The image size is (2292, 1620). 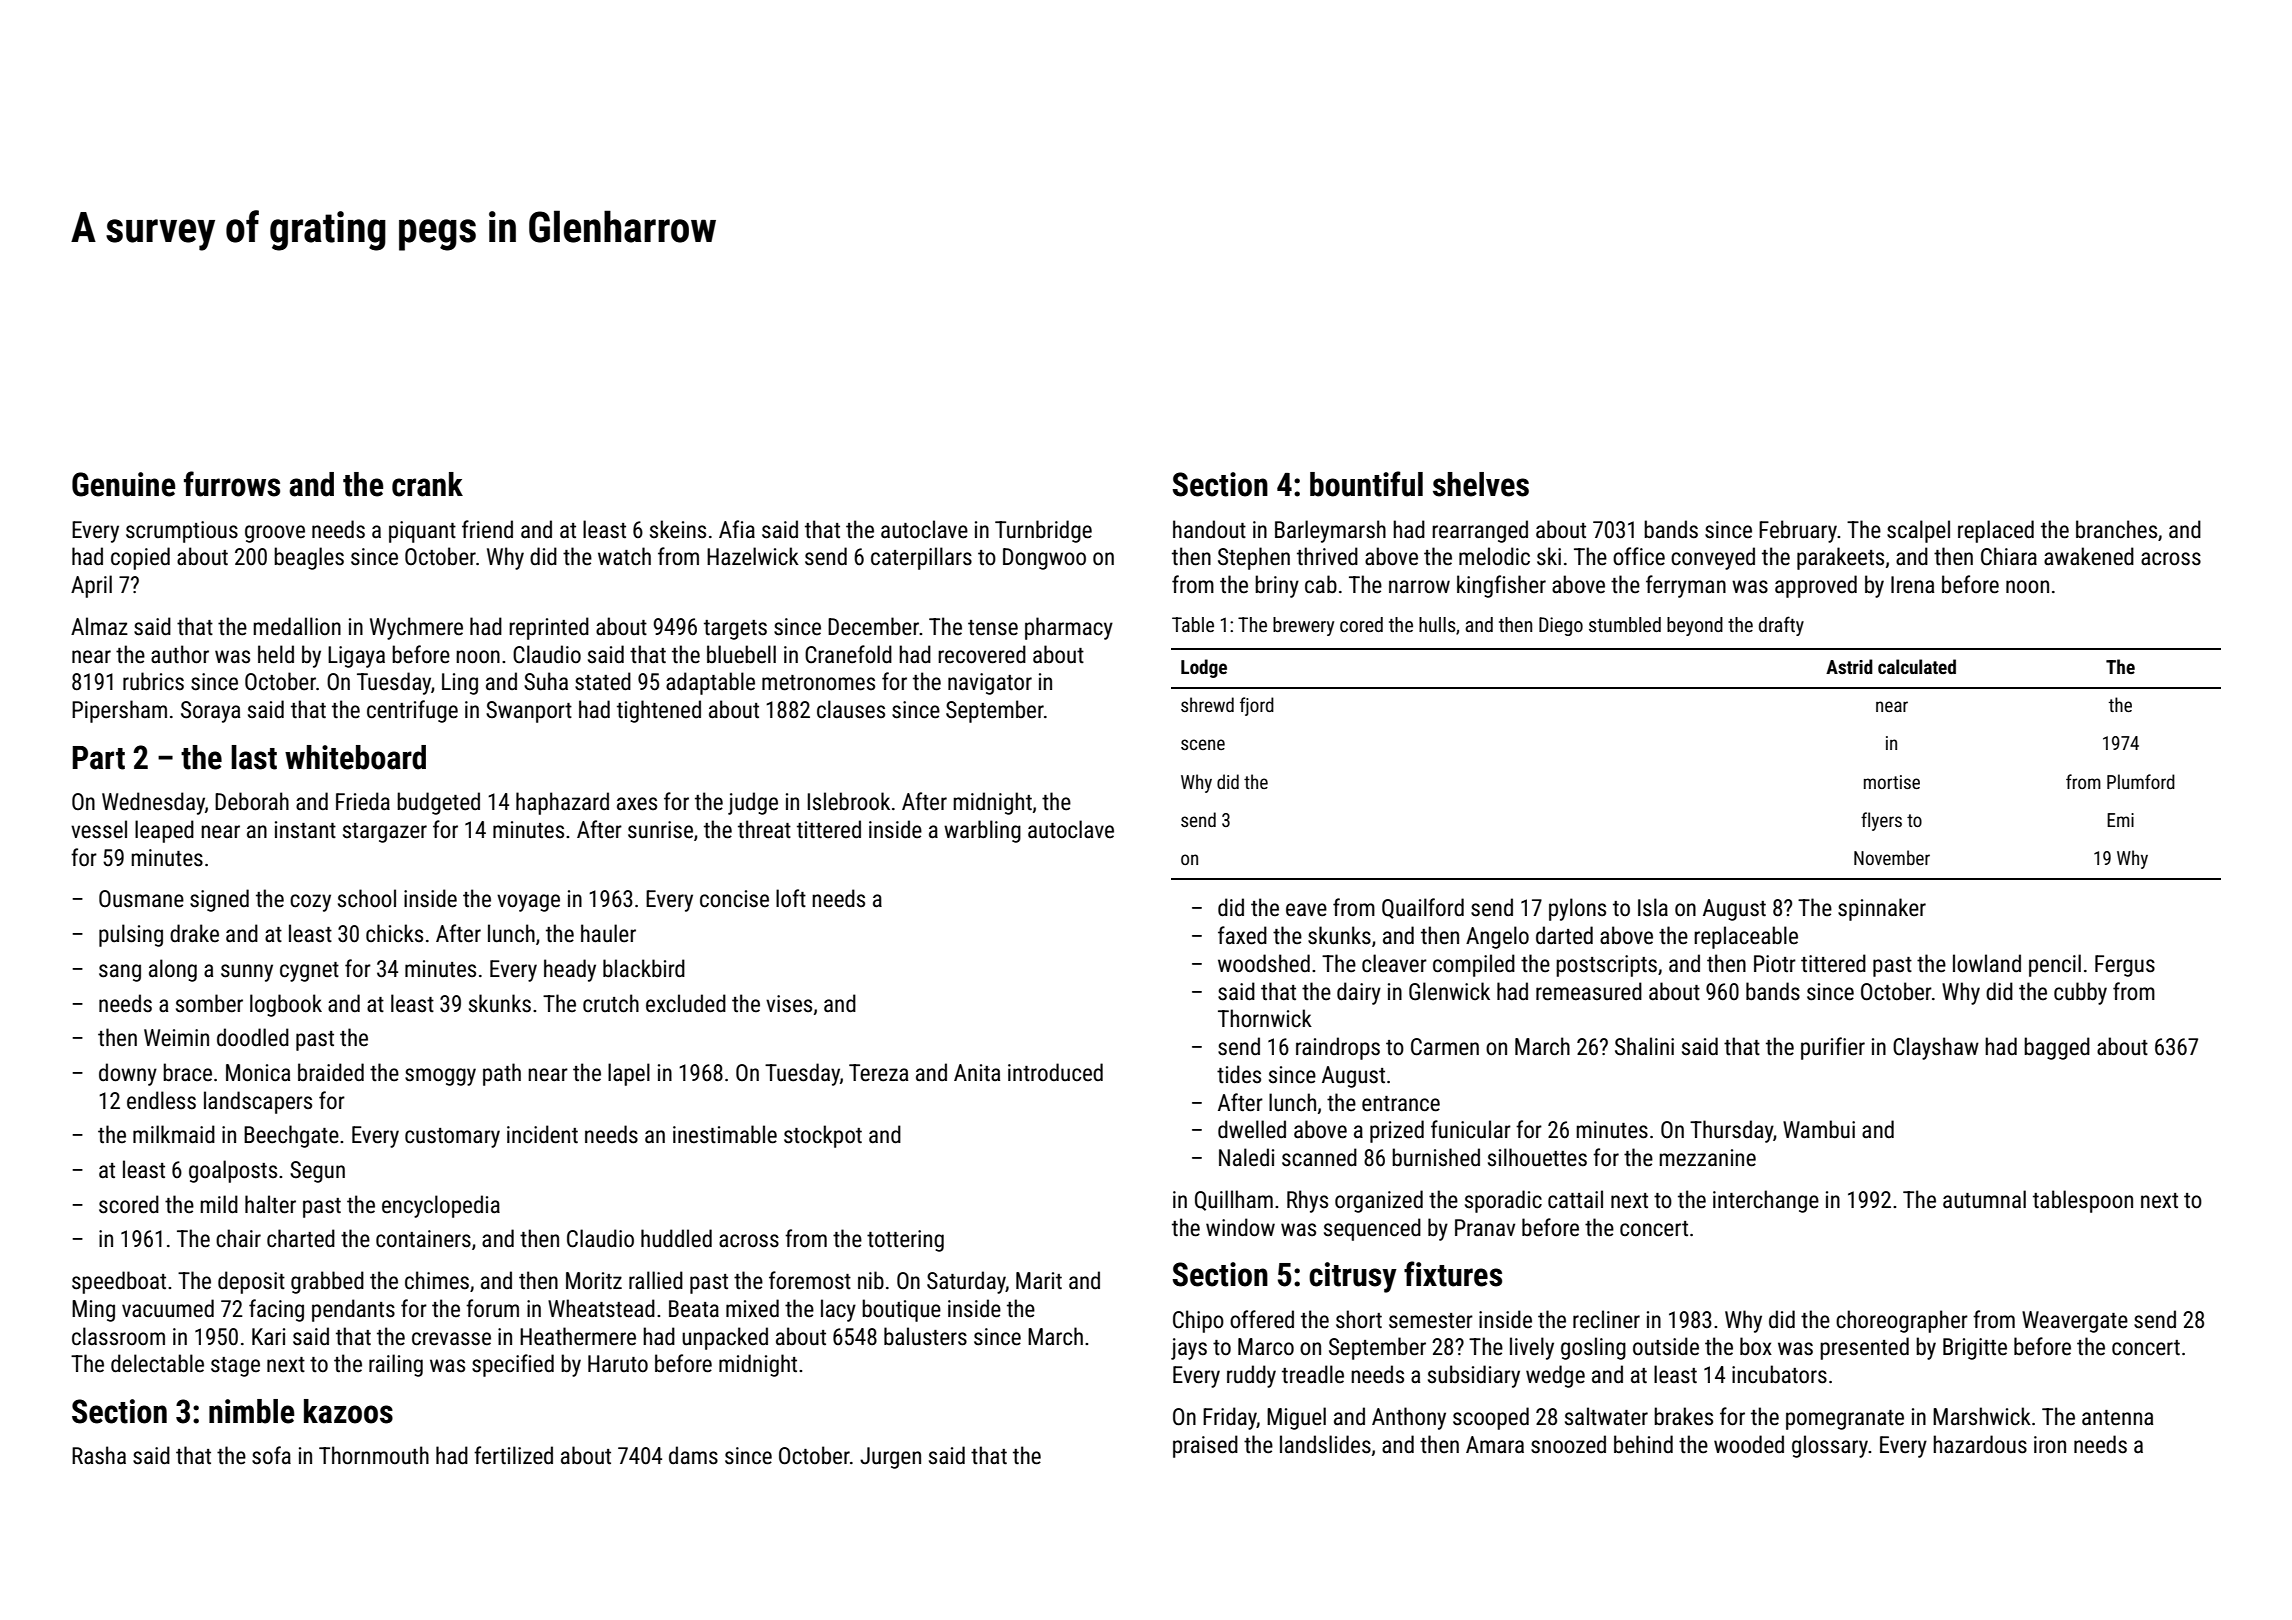 I want to click on tightened, so click(x=659, y=711).
